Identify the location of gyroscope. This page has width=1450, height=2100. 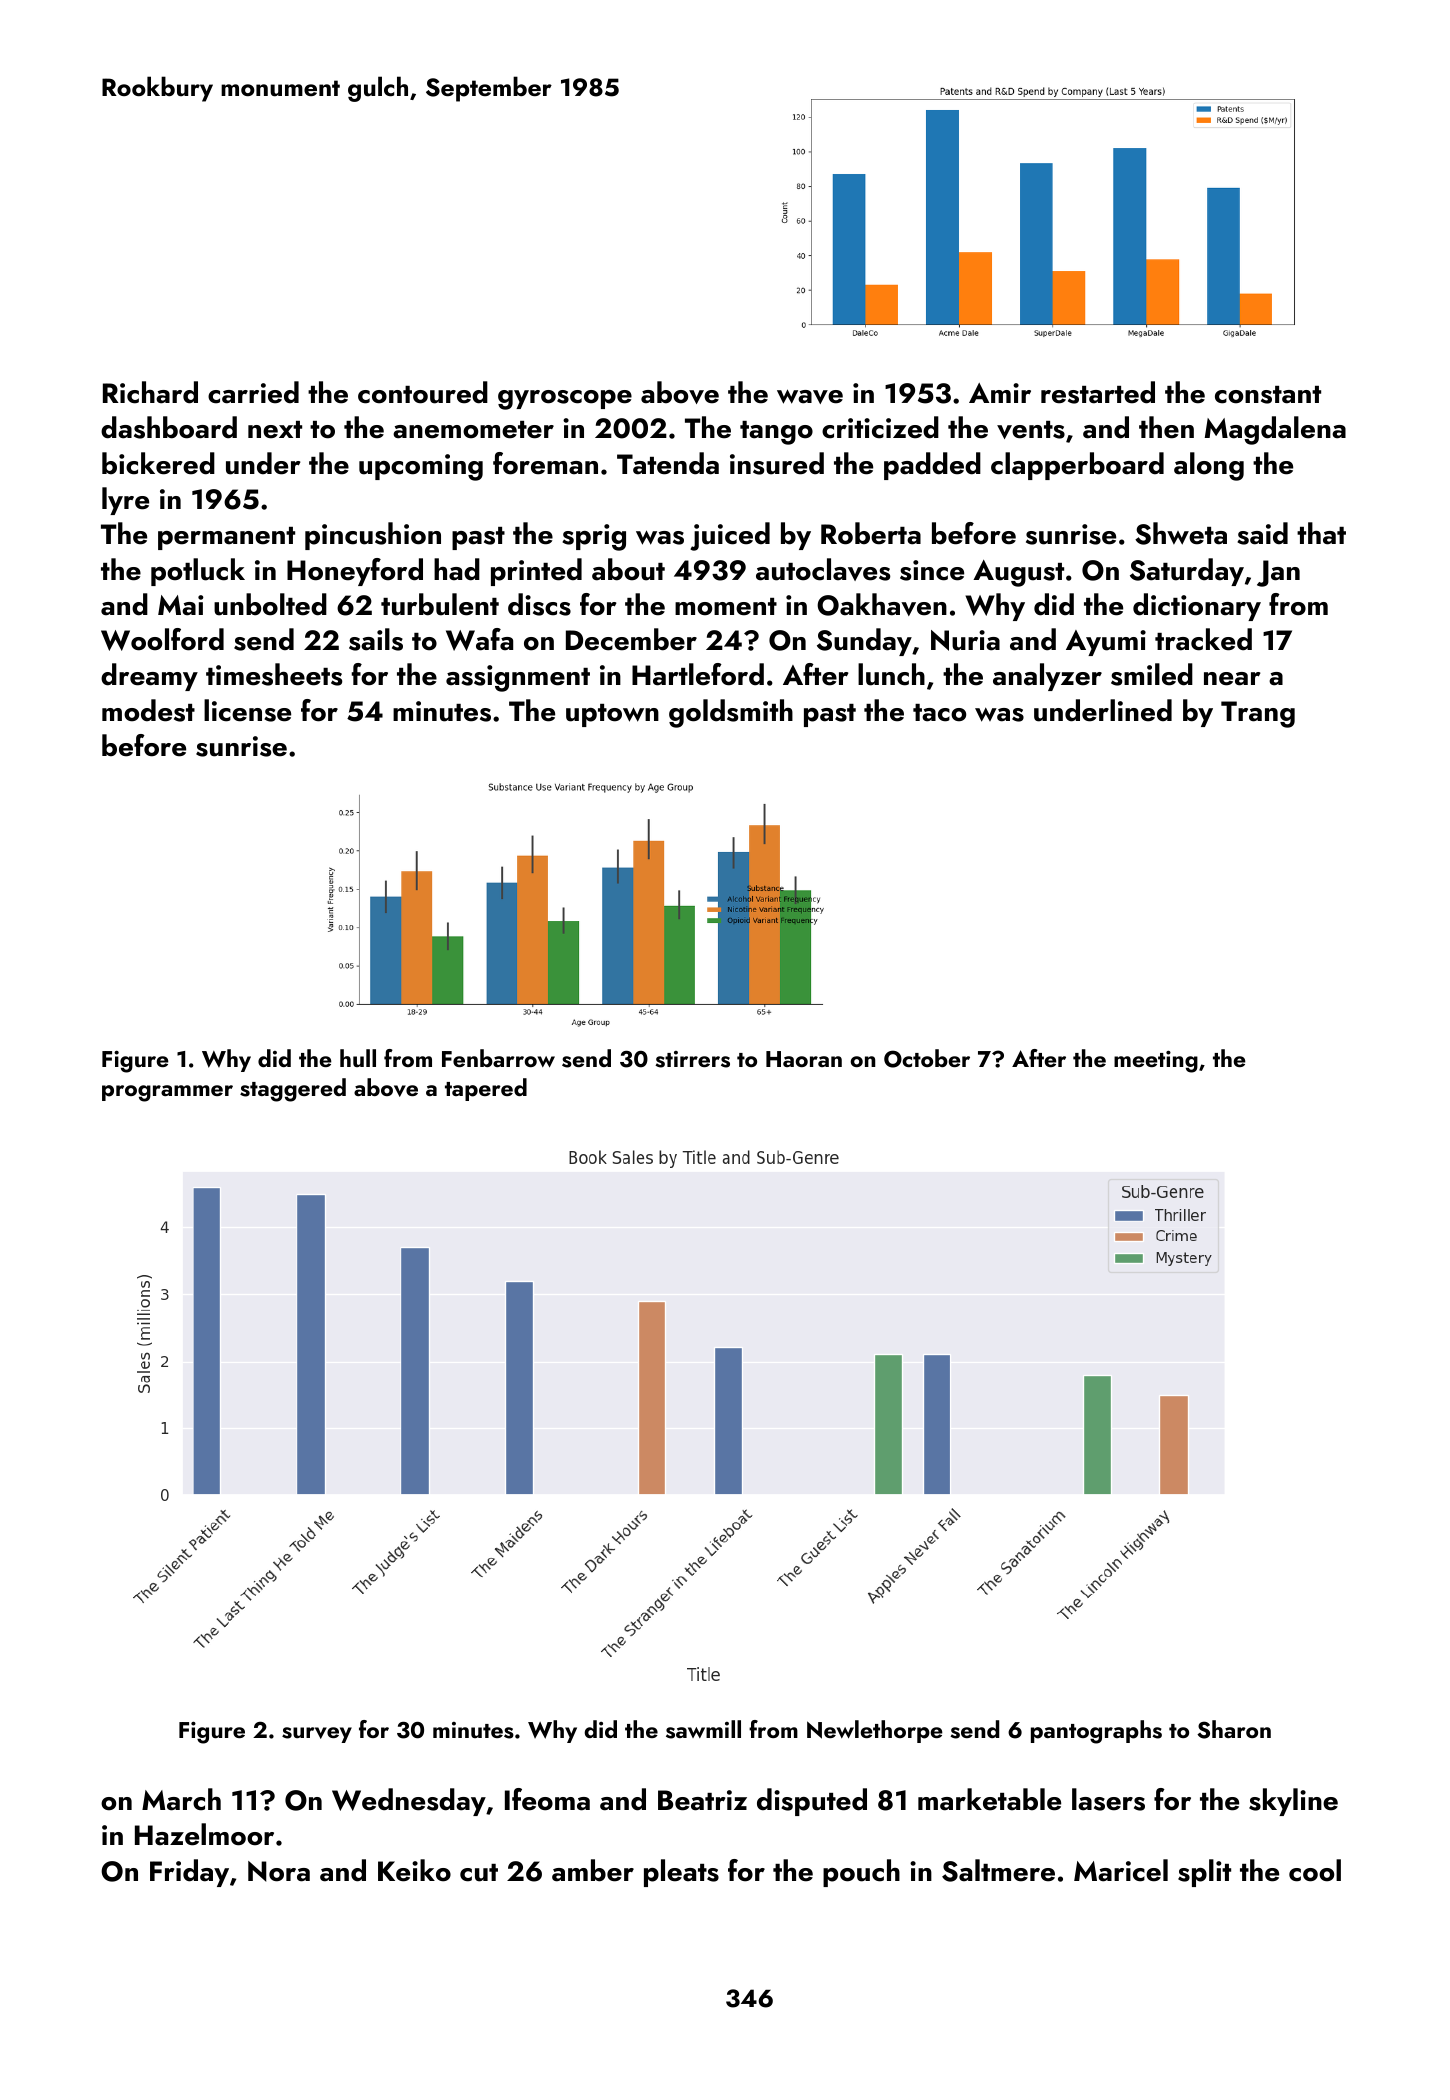
(565, 400).
